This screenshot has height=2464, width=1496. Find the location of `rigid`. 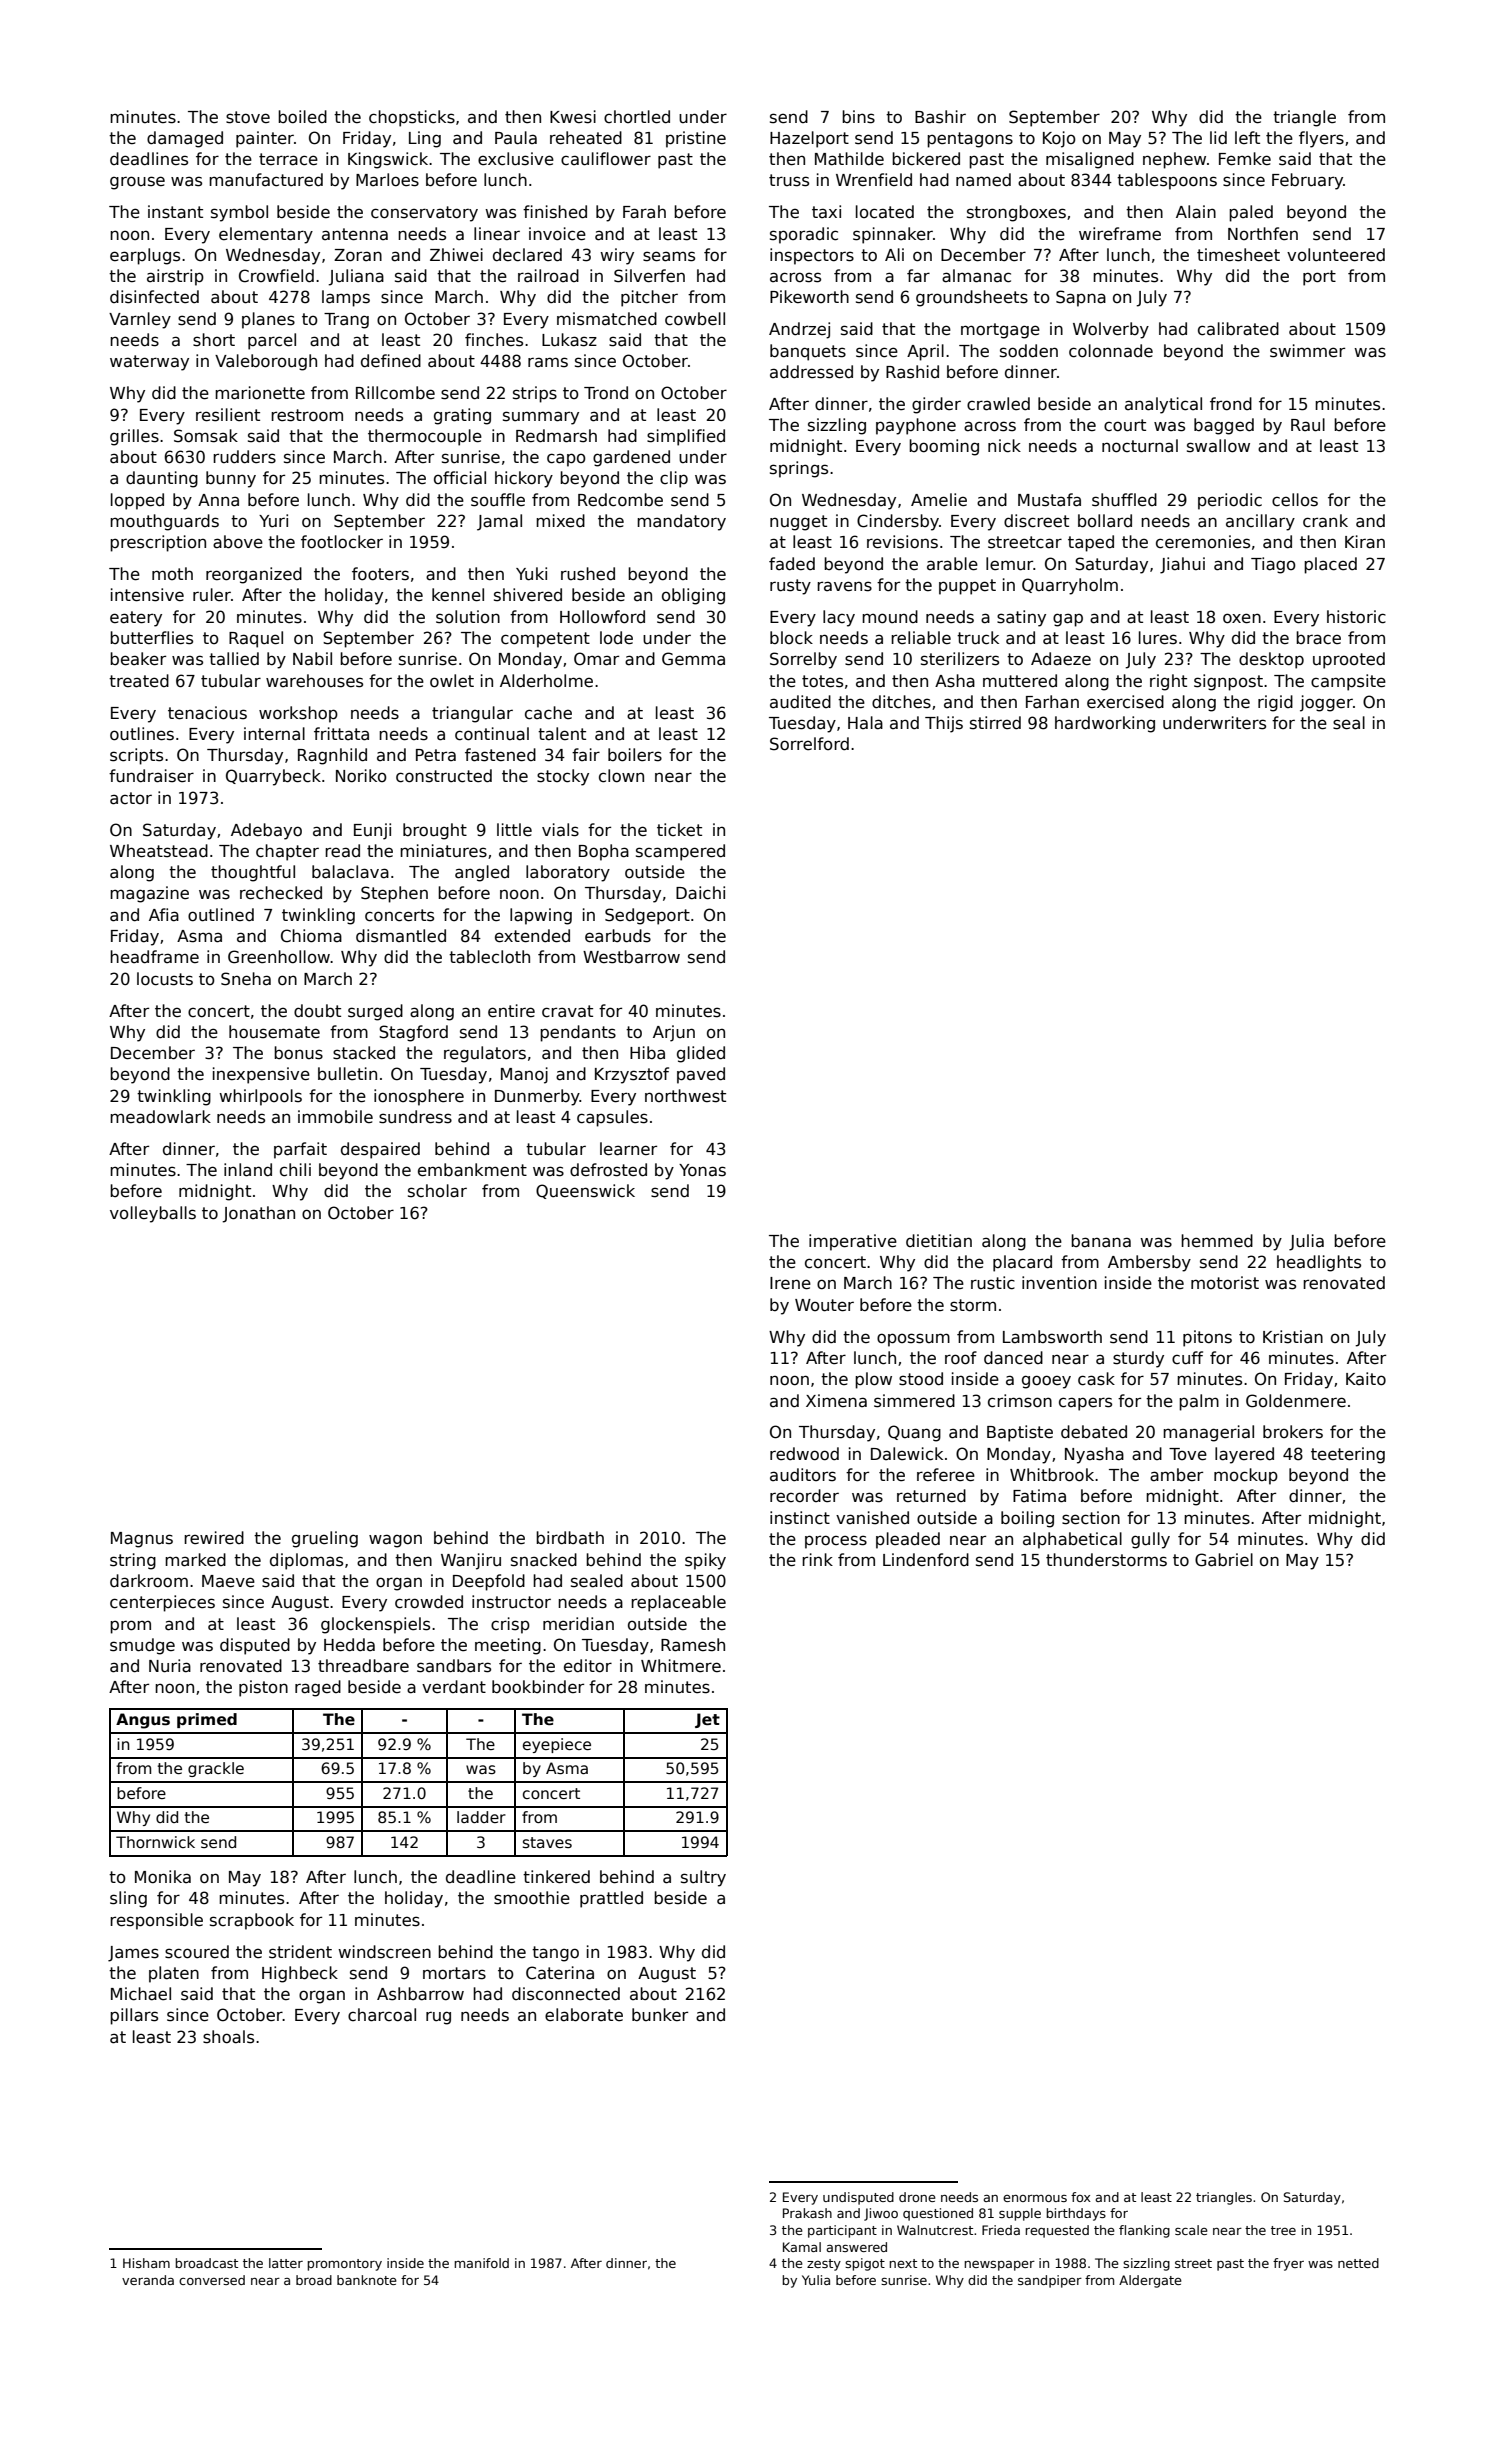

rigid is located at coordinates (1275, 703).
